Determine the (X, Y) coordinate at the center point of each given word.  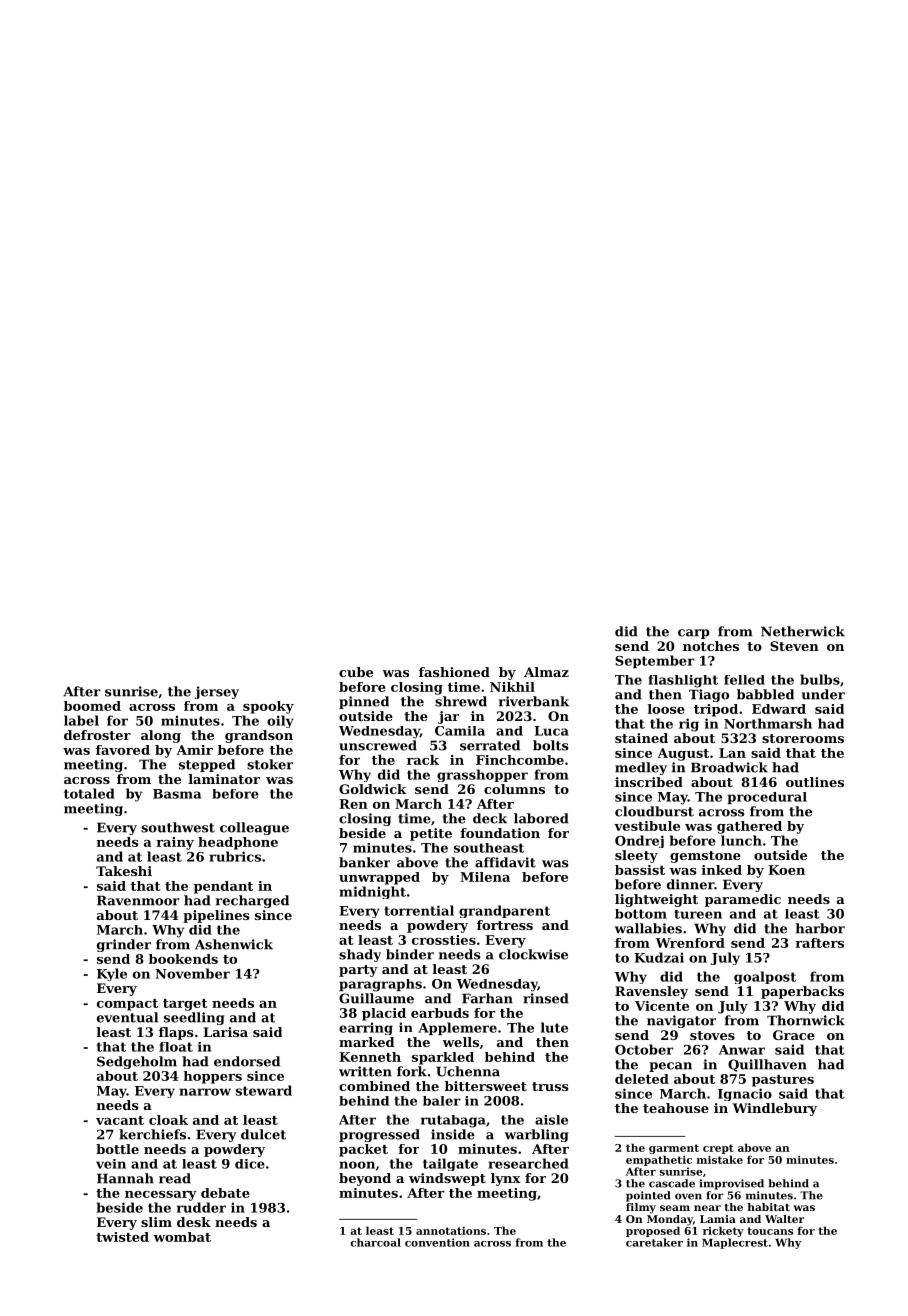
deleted (642, 1079)
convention (437, 1242)
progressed (379, 1135)
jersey (217, 692)
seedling (194, 1018)
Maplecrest (735, 1243)
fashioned (454, 672)
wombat (182, 1237)
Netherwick (803, 631)
